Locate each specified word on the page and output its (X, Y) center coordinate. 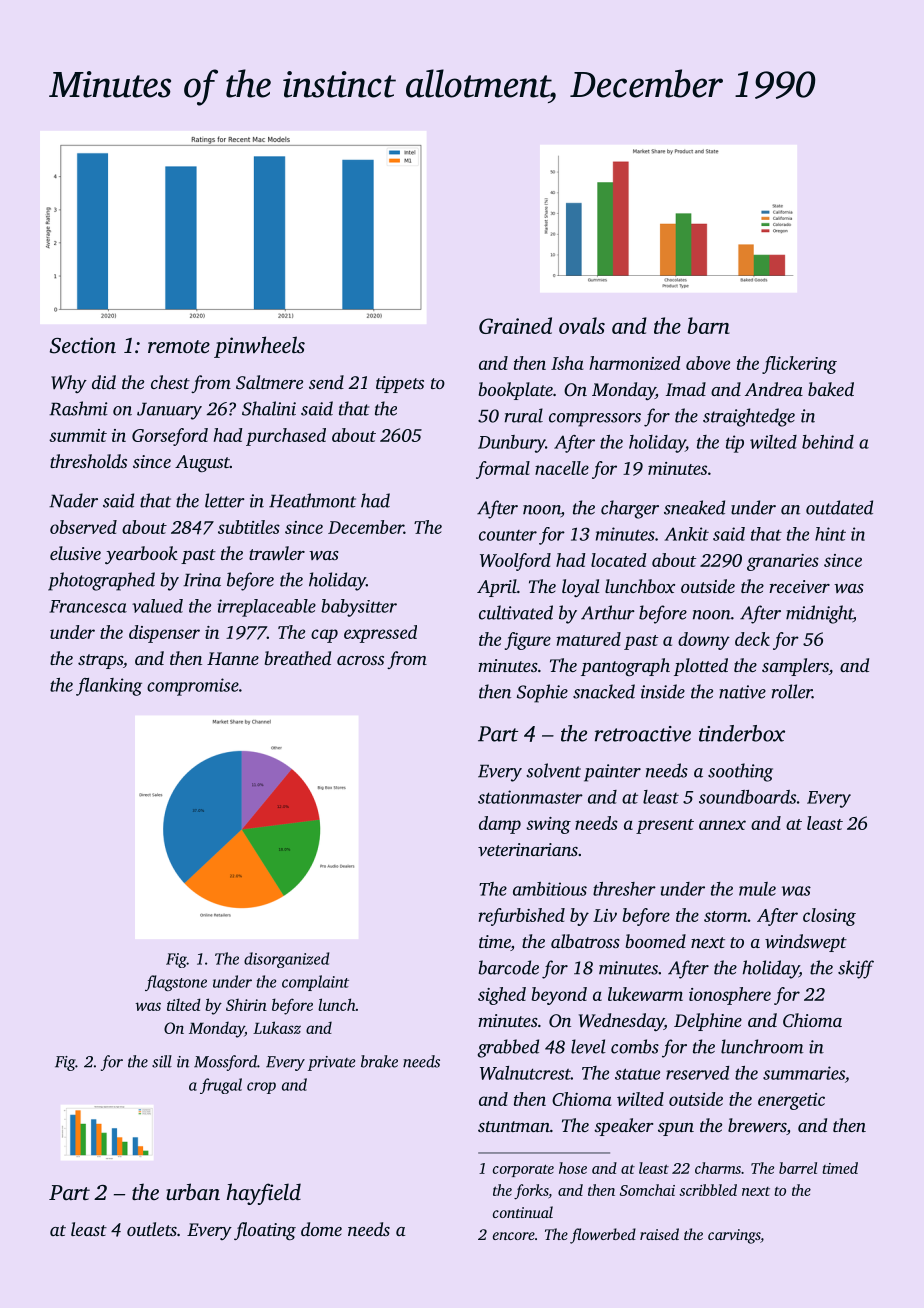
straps (100, 661)
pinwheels (259, 347)
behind (828, 442)
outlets (152, 1229)
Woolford (515, 562)
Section (83, 345)
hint (830, 534)
